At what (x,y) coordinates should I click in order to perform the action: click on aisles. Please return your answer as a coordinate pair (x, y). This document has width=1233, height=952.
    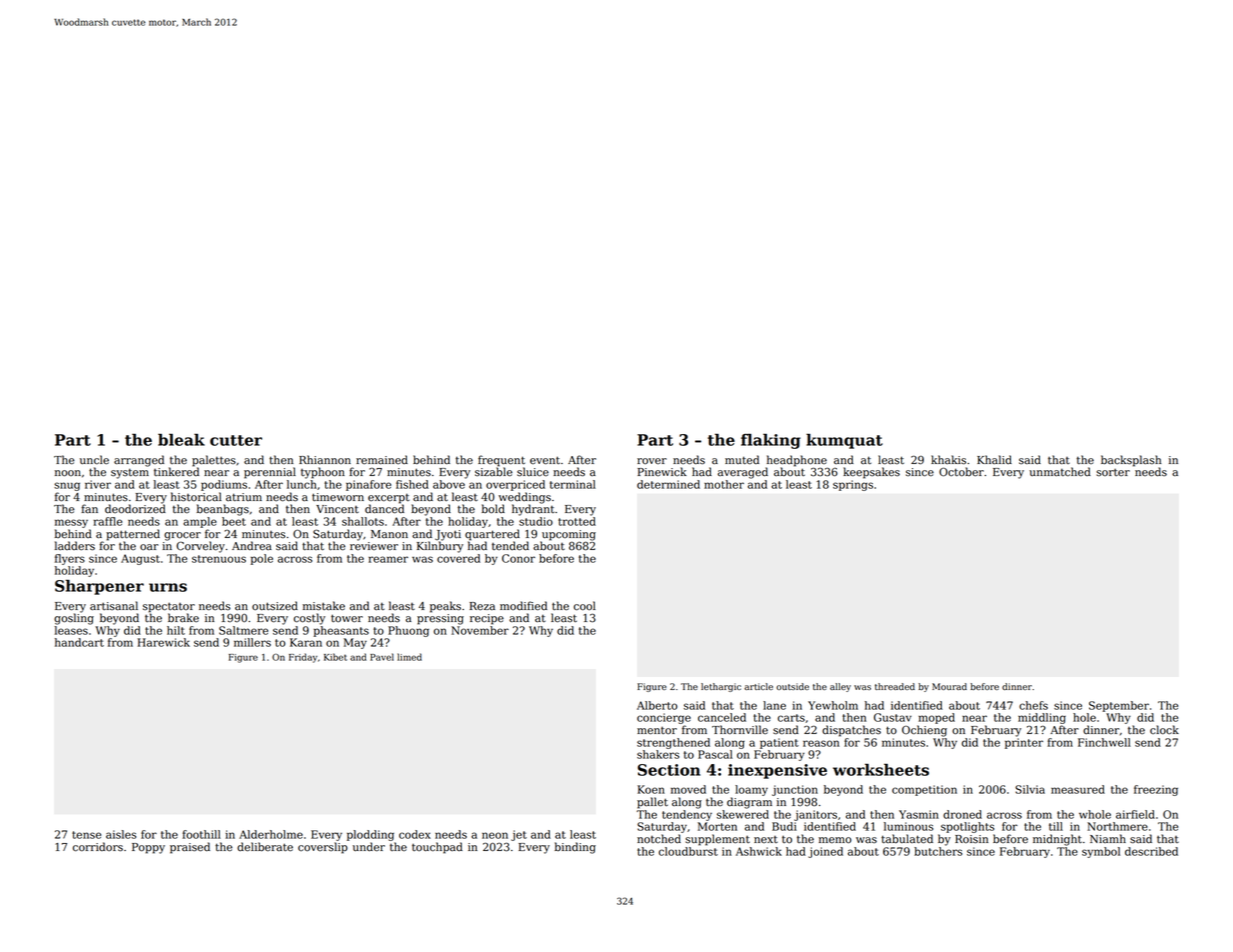
    Looking at the image, I should click on (121, 834).
